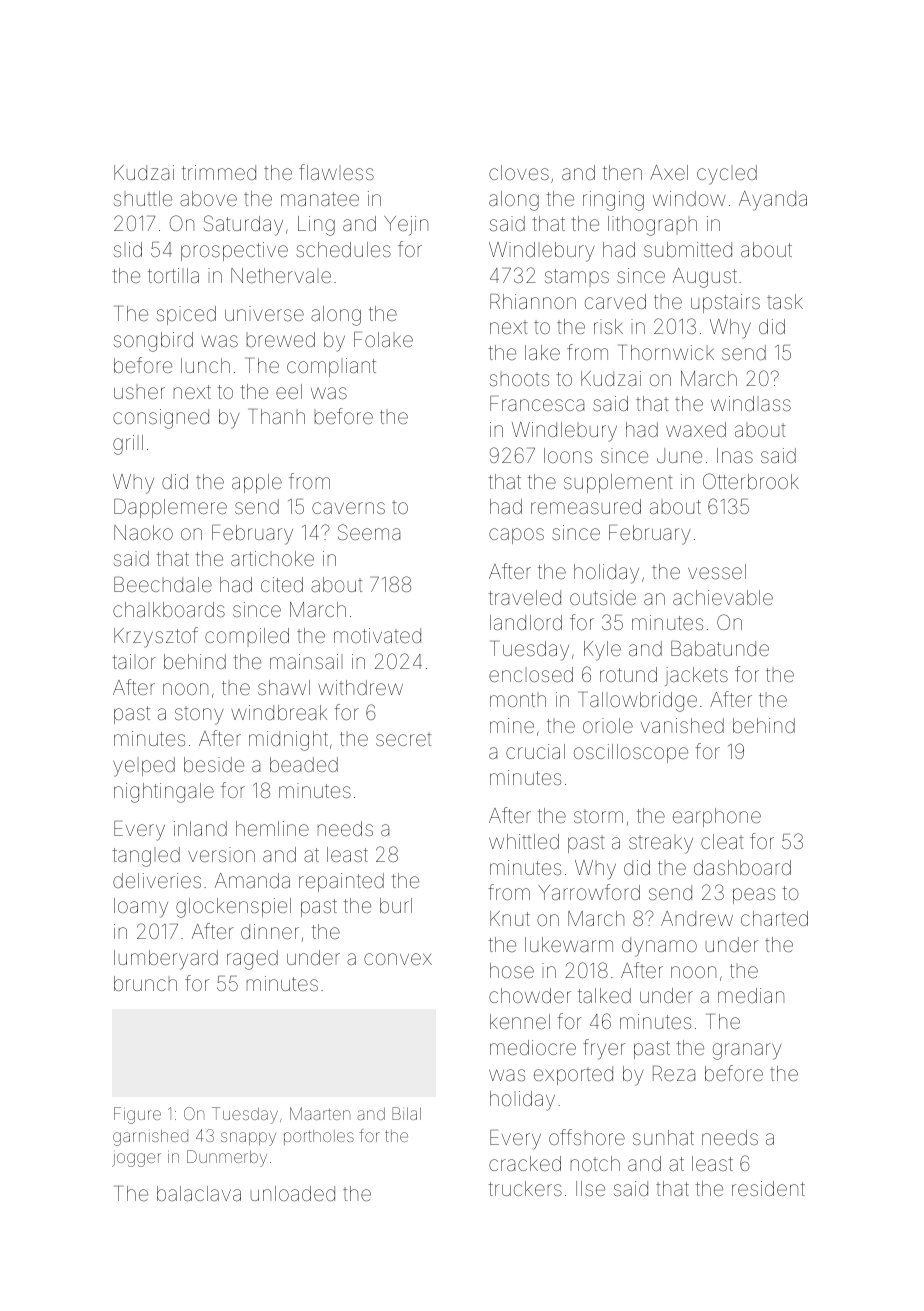  Describe the element at coordinates (519, 380) in the screenshot. I see `shoots` at that location.
